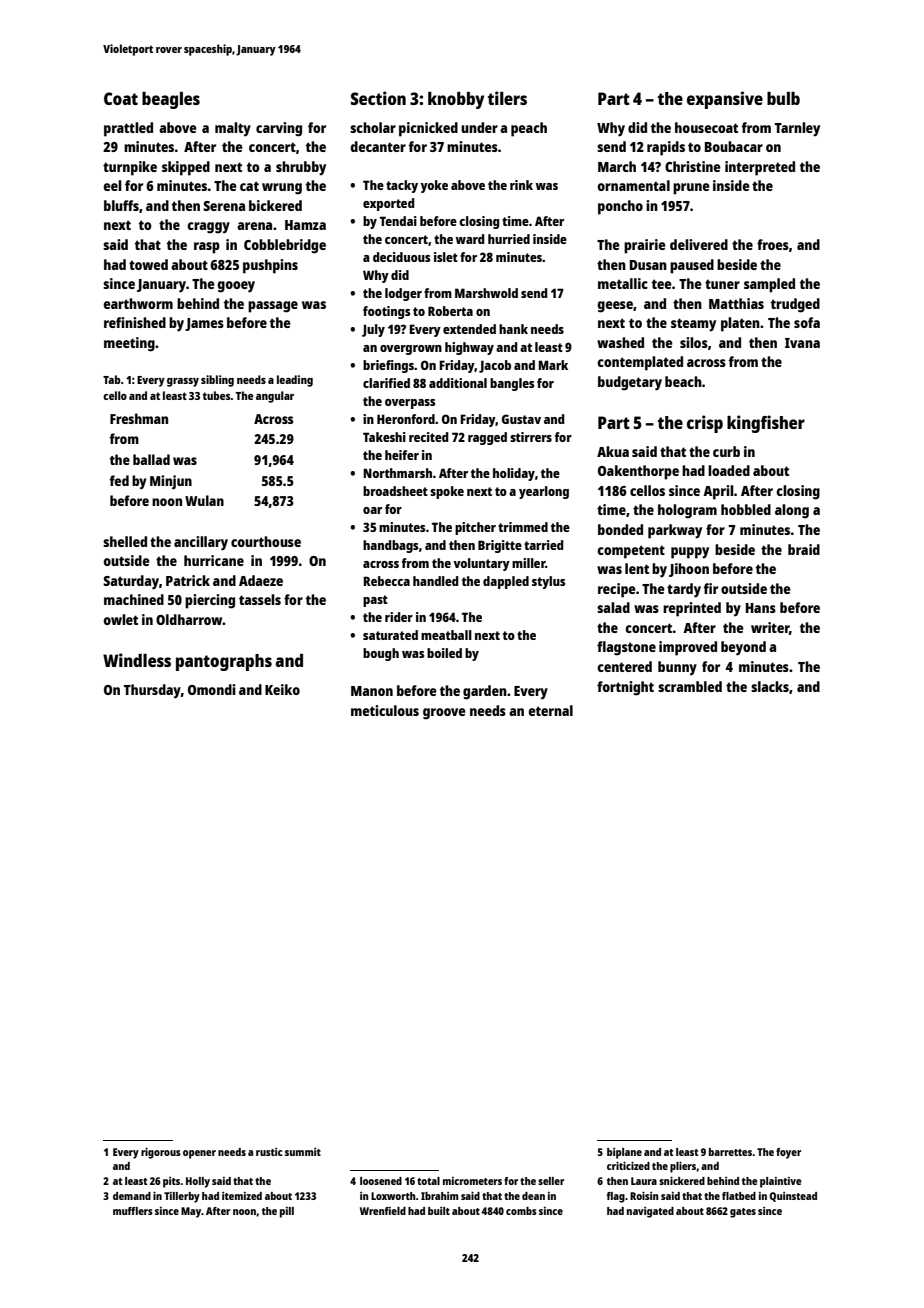 The height and width of the screenshot is (1308, 924). What do you see at coordinates (548, 582) in the screenshot?
I see `stylus` at bounding box center [548, 582].
